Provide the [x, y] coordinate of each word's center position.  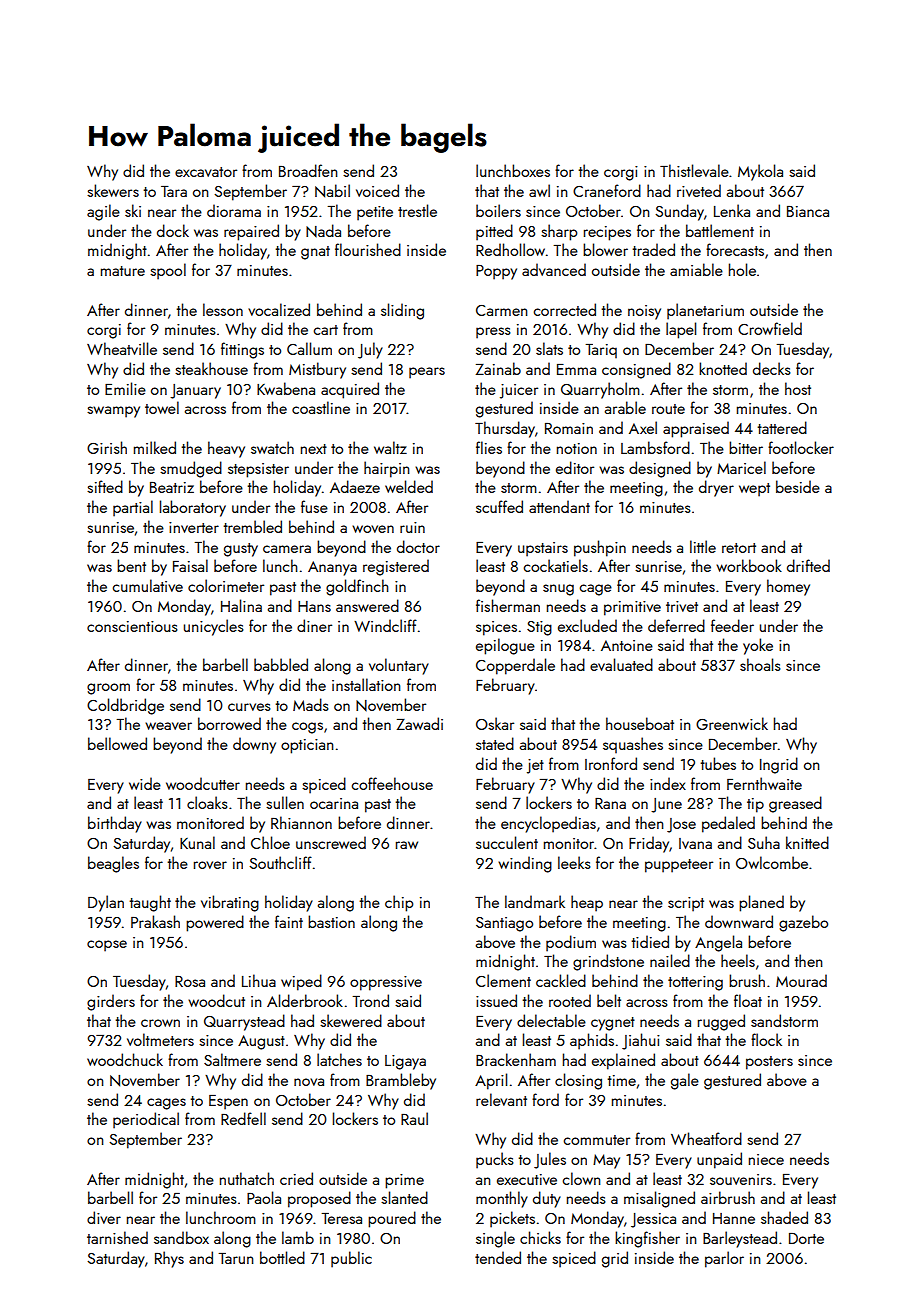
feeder [732, 625]
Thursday [505, 429]
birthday [115, 824]
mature [123, 271]
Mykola [760, 172]
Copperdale [515, 666]
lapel [681, 330]
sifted [105, 486]
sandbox [181, 1237]
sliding [402, 311]
